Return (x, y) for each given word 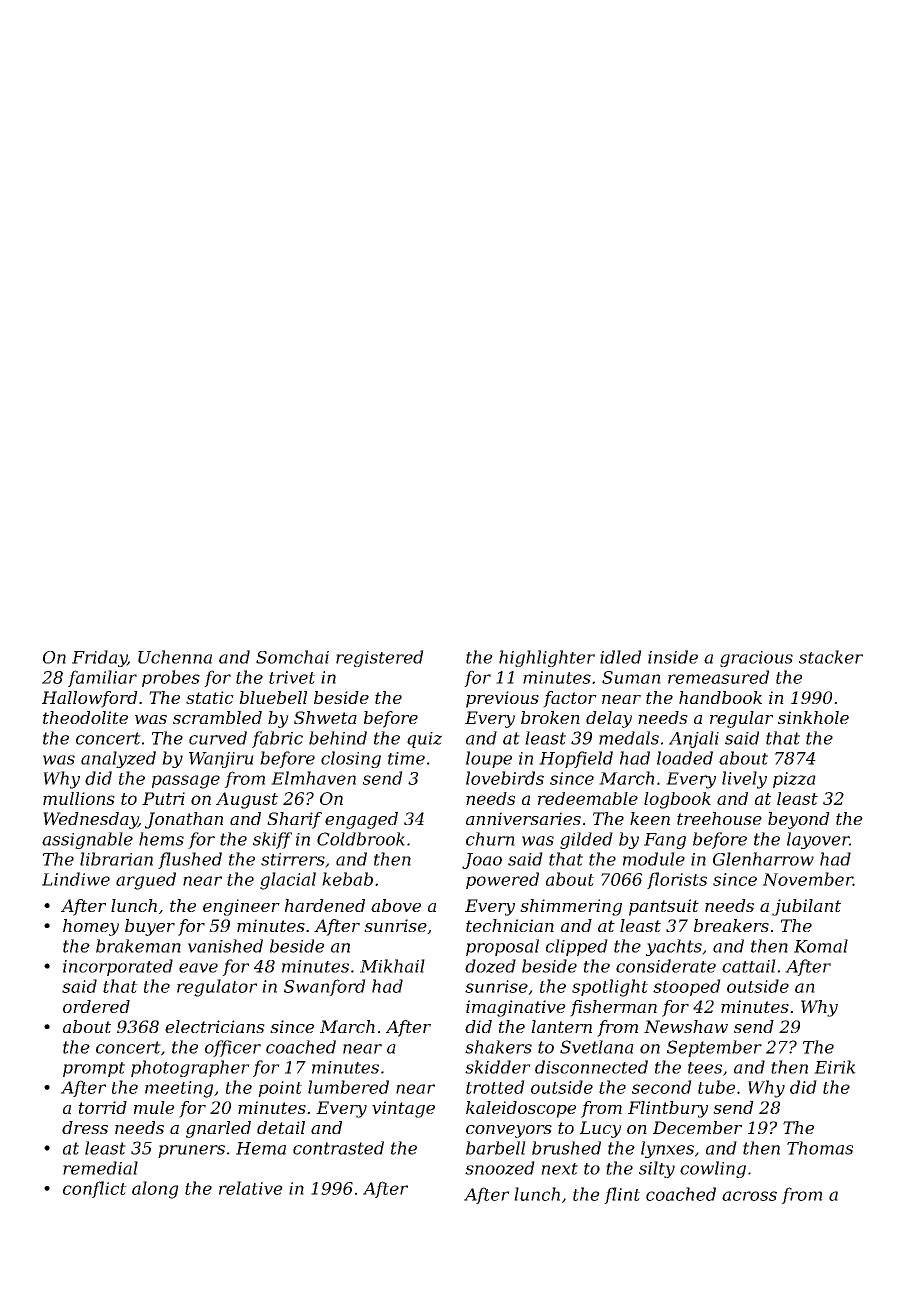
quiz (424, 740)
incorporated (118, 967)
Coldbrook (361, 839)
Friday (99, 658)
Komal (821, 946)
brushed (566, 1148)
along (155, 1190)
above (396, 905)
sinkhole (813, 717)
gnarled (218, 1129)
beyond (799, 820)
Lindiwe (76, 879)
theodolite (85, 717)
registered (380, 658)
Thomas (820, 1148)
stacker (831, 657)
